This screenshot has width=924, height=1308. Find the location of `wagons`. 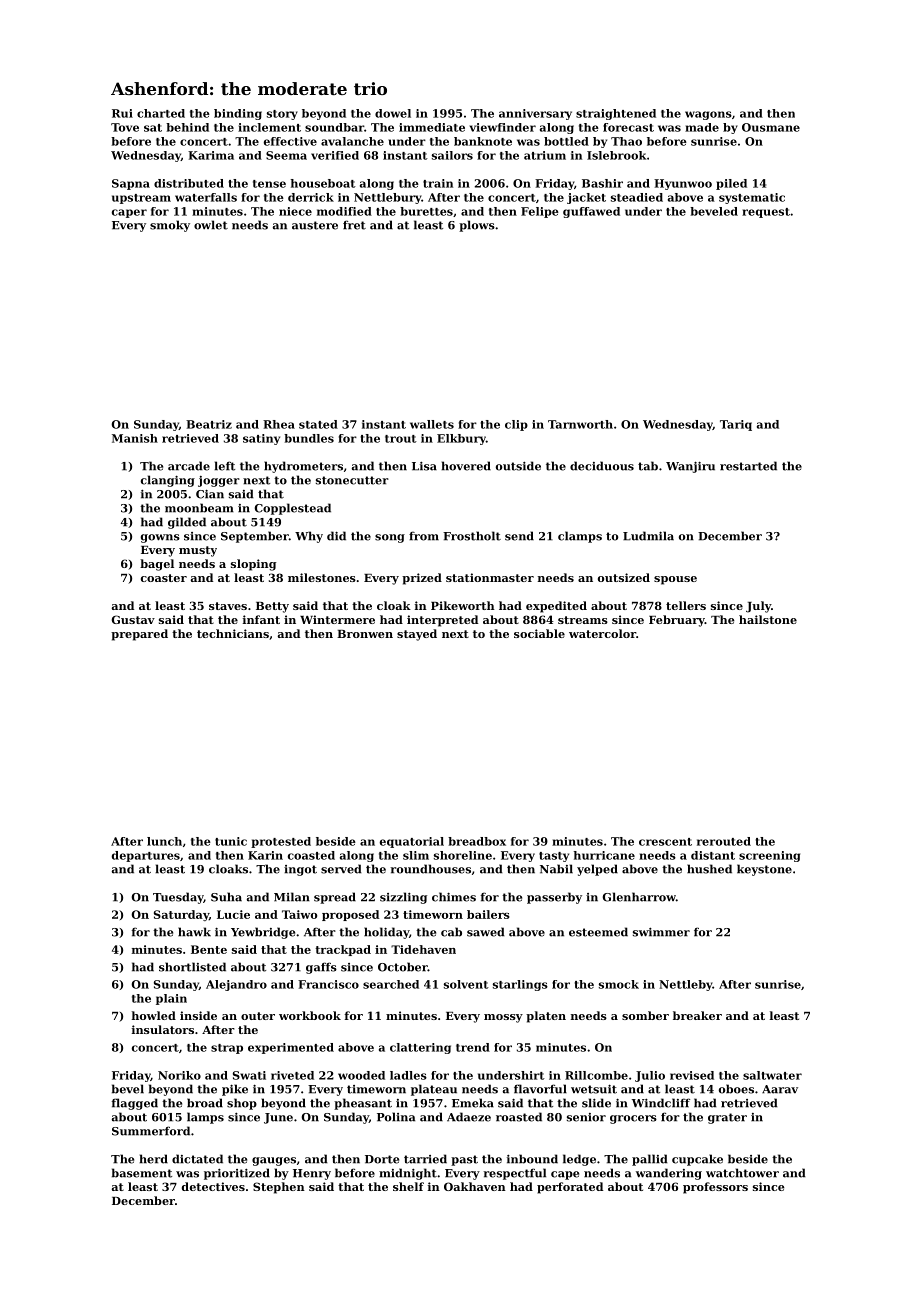

wagons is located at coordinates (708, 115).
